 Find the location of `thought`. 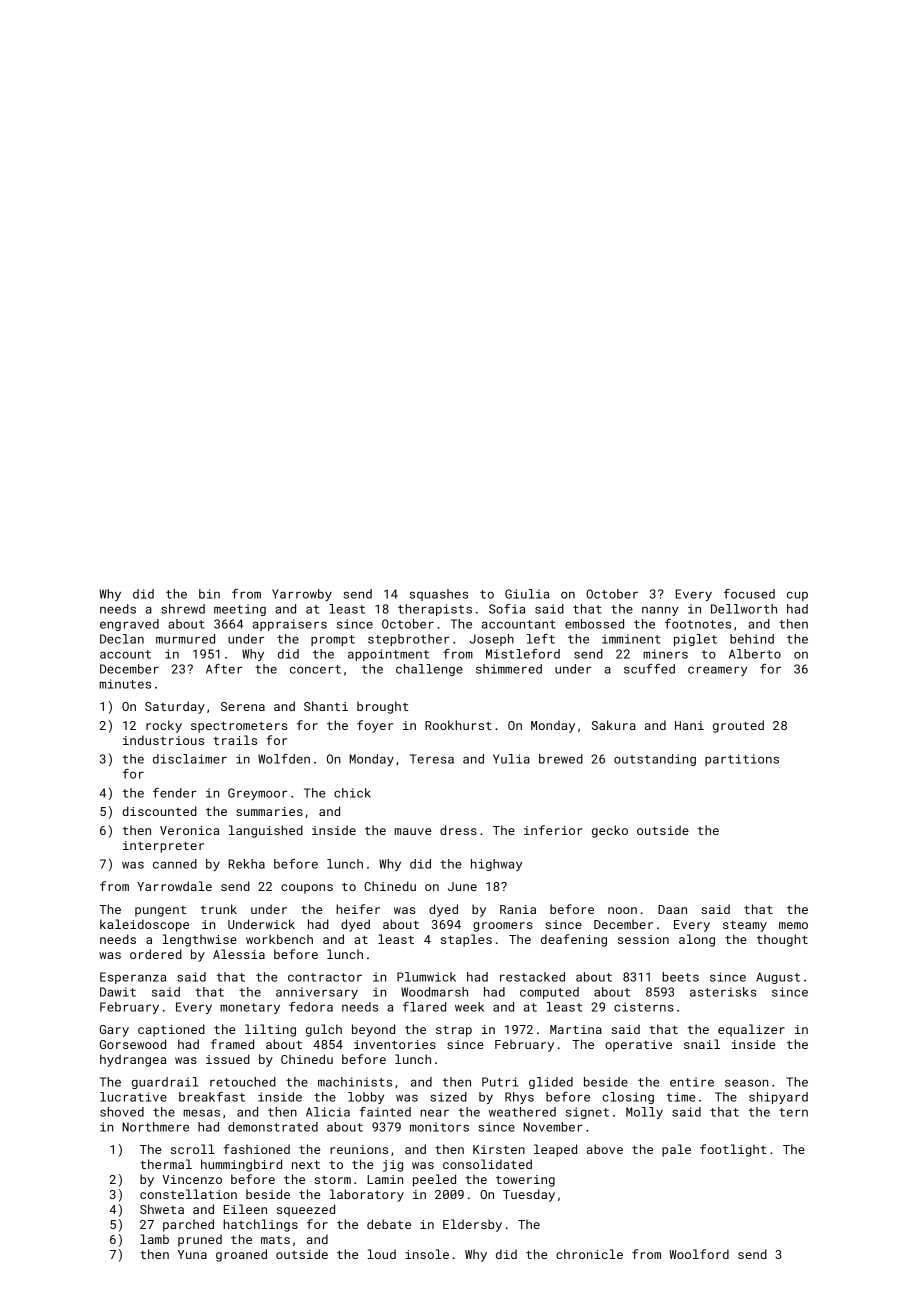

thought is located at coordinates (782, 940).
